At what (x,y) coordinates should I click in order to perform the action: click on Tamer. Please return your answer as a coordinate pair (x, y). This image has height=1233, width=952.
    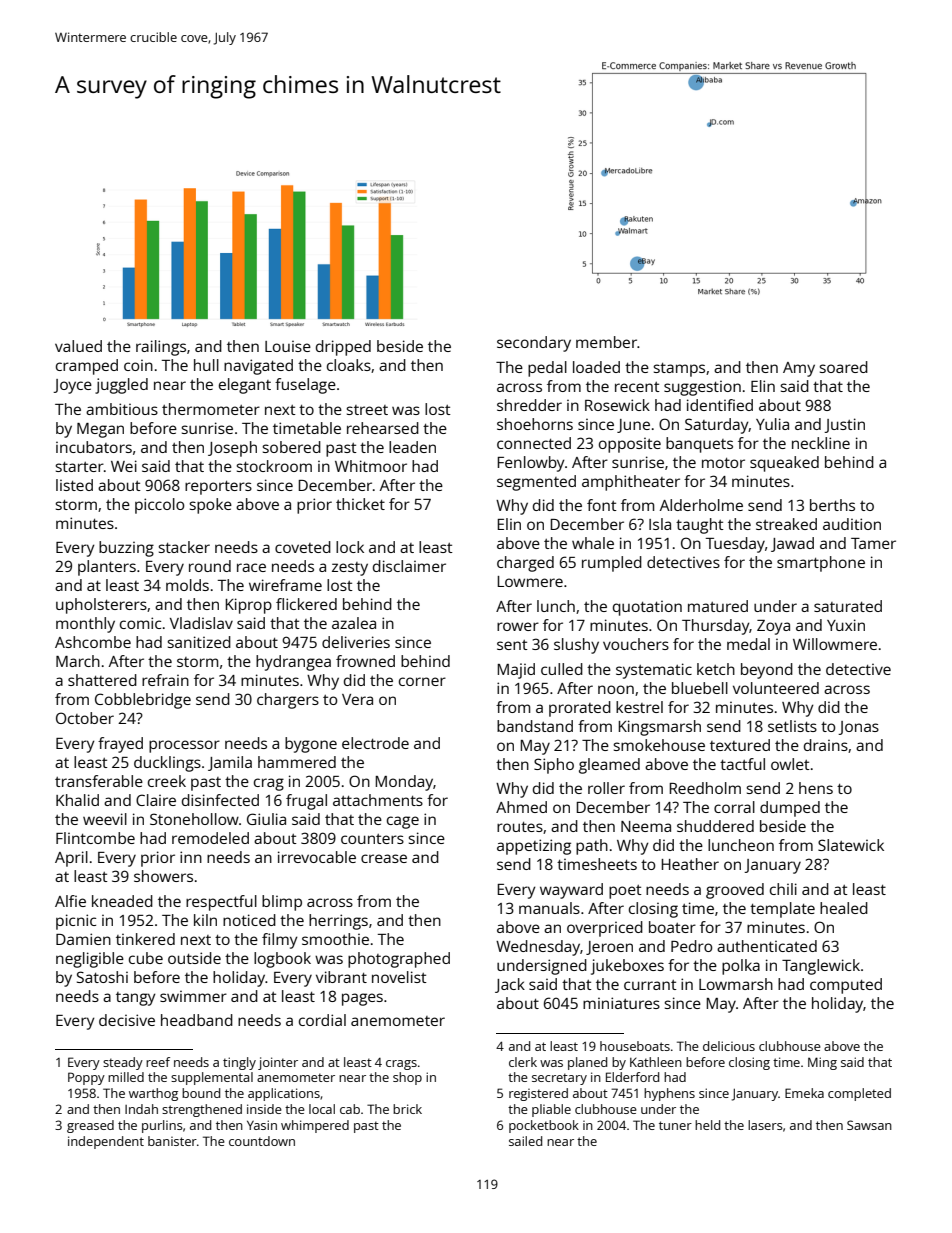
    Looking at the image, I should click on (873, 543).
